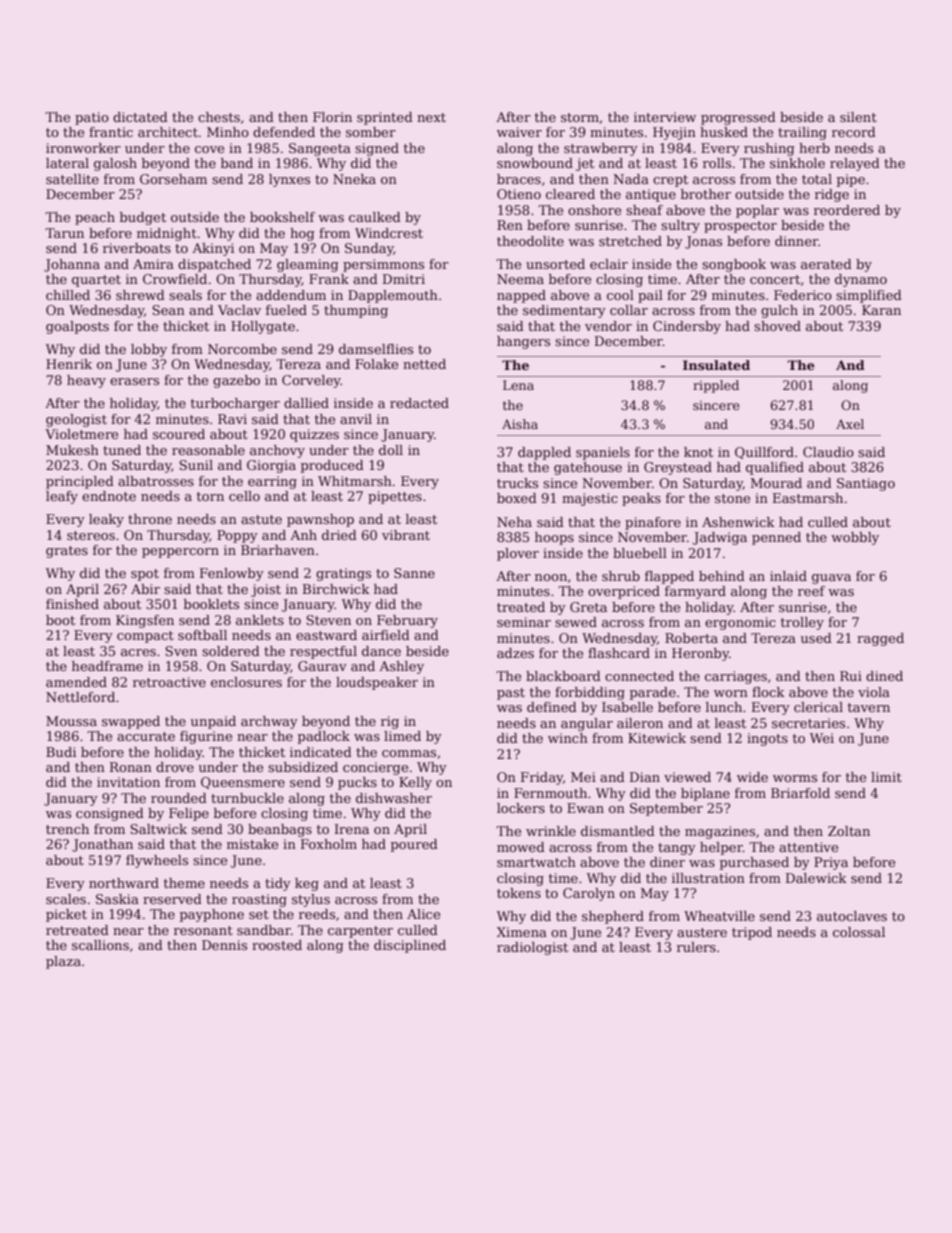  I want to click on heavy, so click(86, 381).
